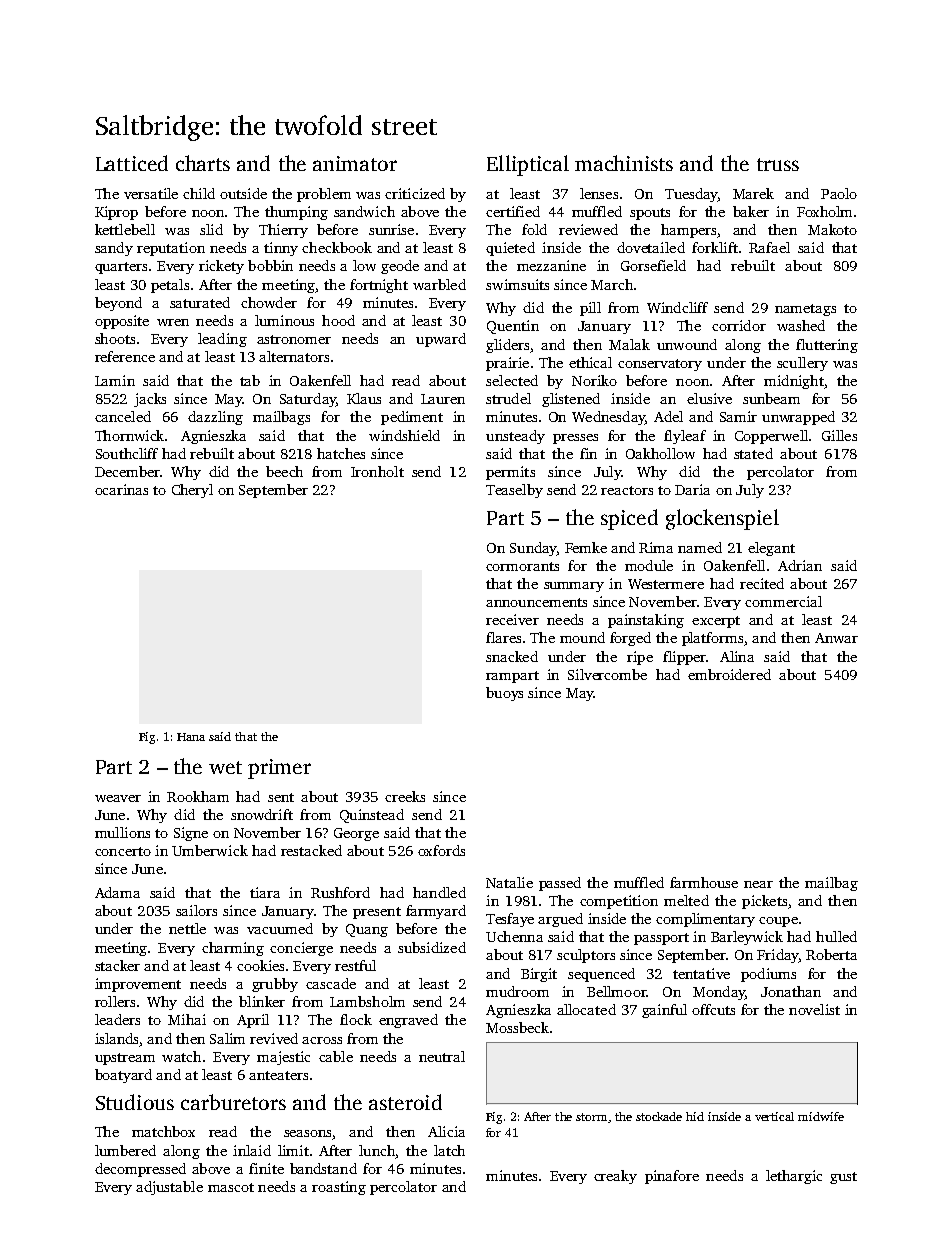  What do you see at coordinates (233, 1102) in the document?
I see `carburetors` at bounding box center [233, 1102].
